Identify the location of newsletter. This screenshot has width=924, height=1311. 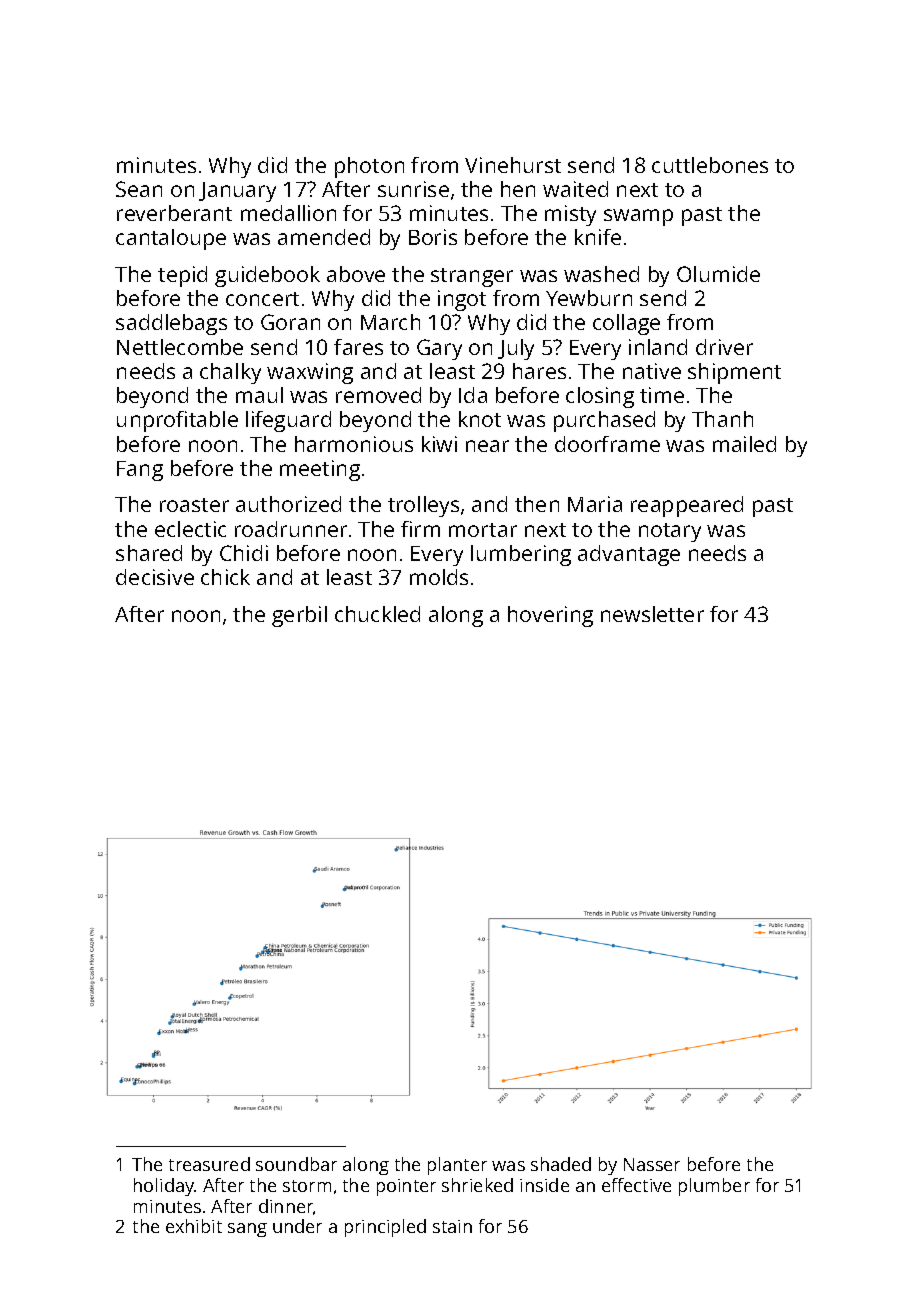
(652, 614).
